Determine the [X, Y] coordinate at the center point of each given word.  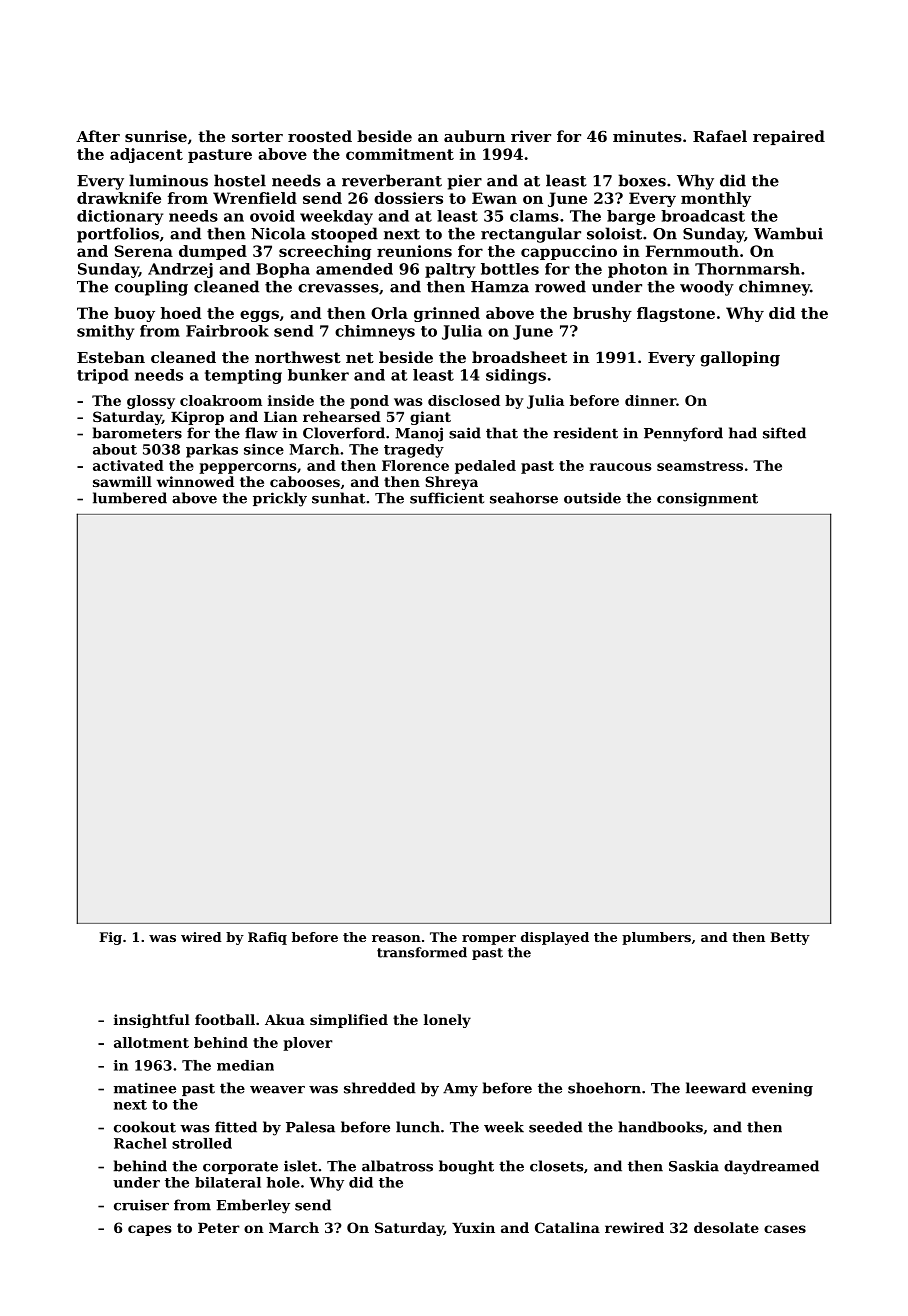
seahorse [524, 498]
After [98, 136]
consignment [707, 499]
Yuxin [473, 1227]
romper [489, 940]
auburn [474, 136]
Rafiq [267, 938]
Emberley [253, 1206]
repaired [789, 137]
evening [782, 1089]
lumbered [130, 498]
